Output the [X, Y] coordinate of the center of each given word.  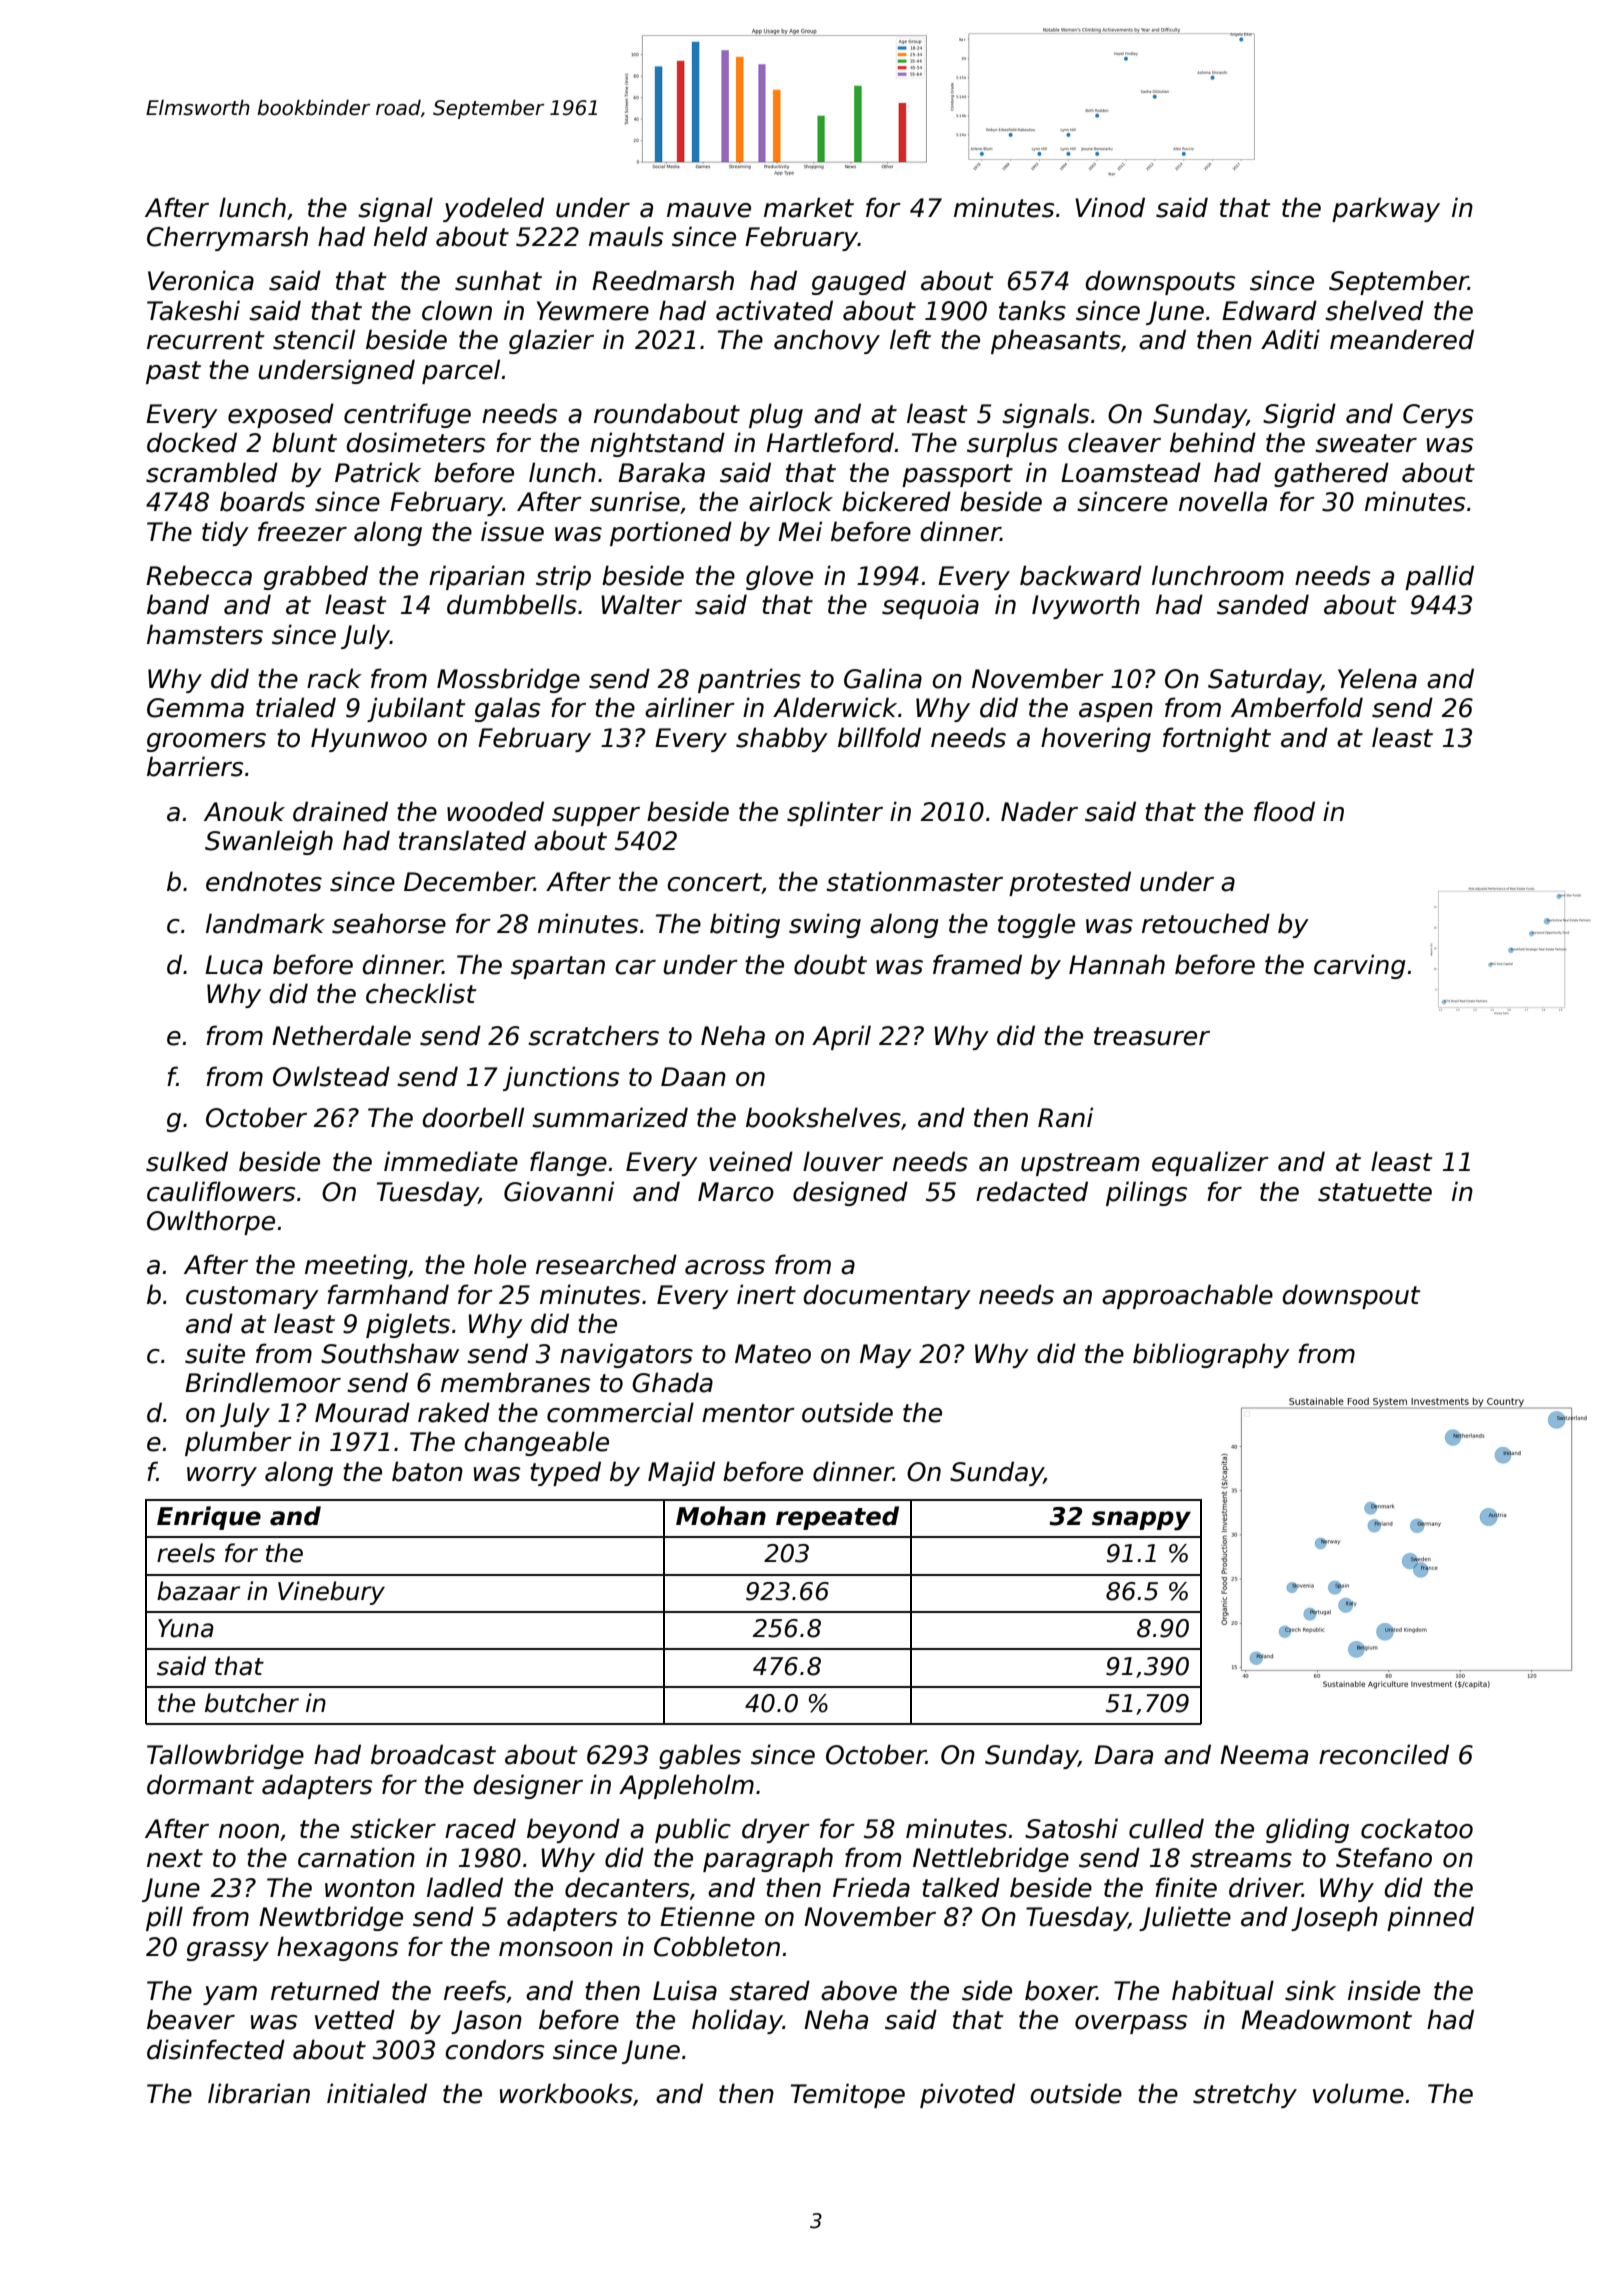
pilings [1147, 1193]
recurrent [205, 340]
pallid [1439, 577]
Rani [1065, 1117]
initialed [377, 2093]
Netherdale [341, 1035]
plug [776, 415]
